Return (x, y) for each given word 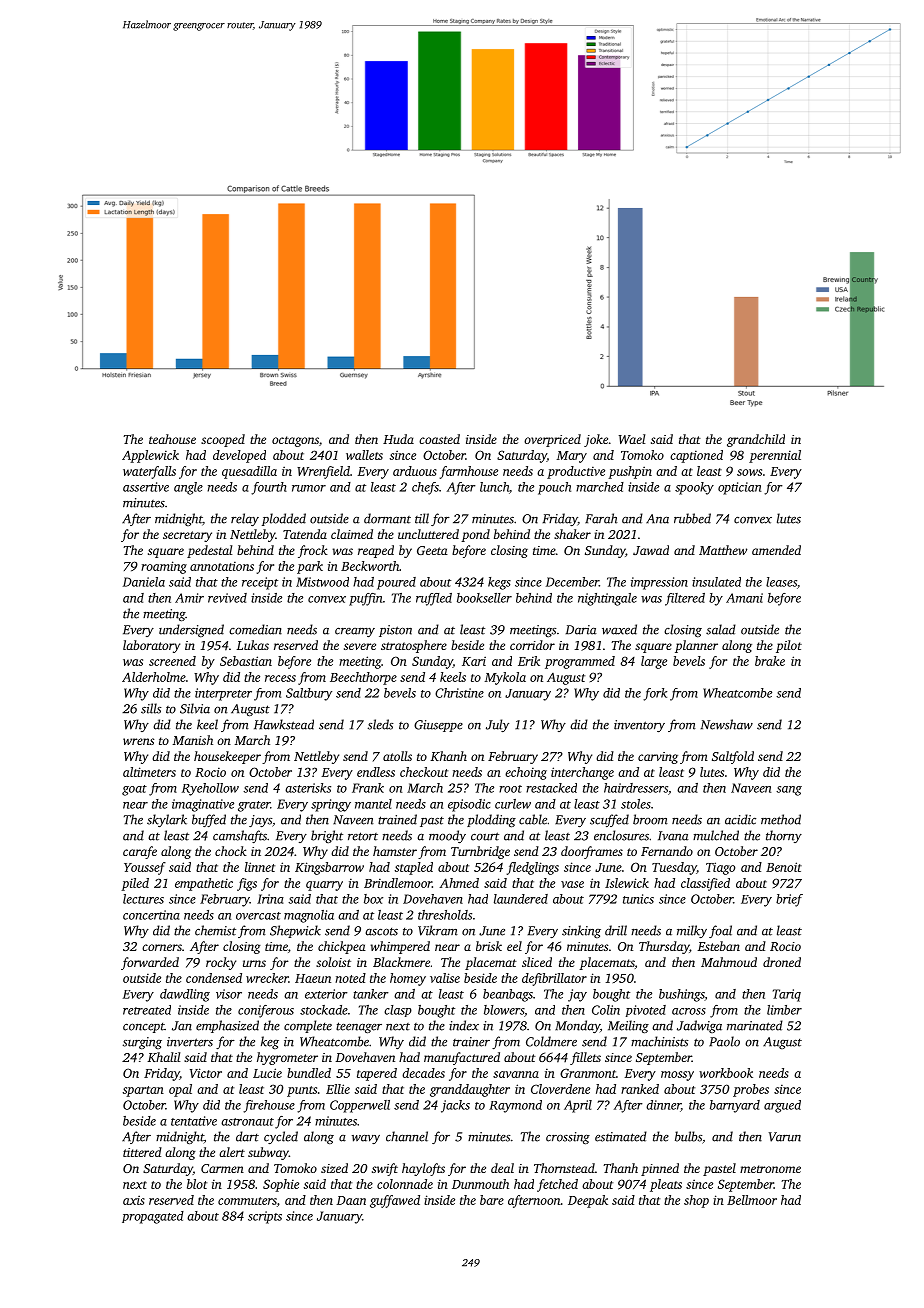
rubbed (692, 518)
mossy (677, 1076)
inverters (190, 1042)
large (654, 662)
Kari (474, 661)
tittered (142, 1152)
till (422, 518)
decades (423, 1073)
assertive (146, 487)
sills (151, 708)
